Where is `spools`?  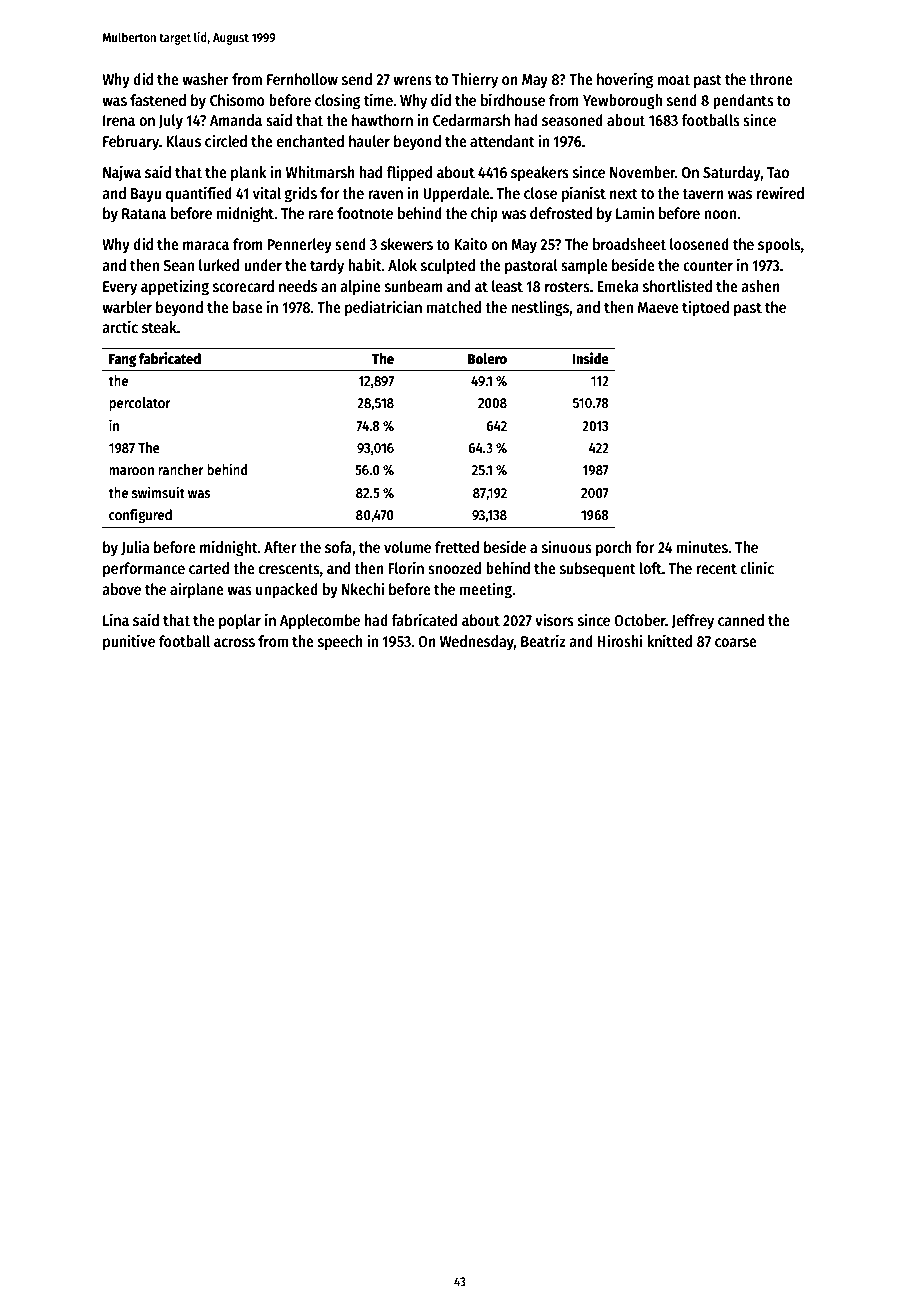 spools is located at coordinates (779, 246).
